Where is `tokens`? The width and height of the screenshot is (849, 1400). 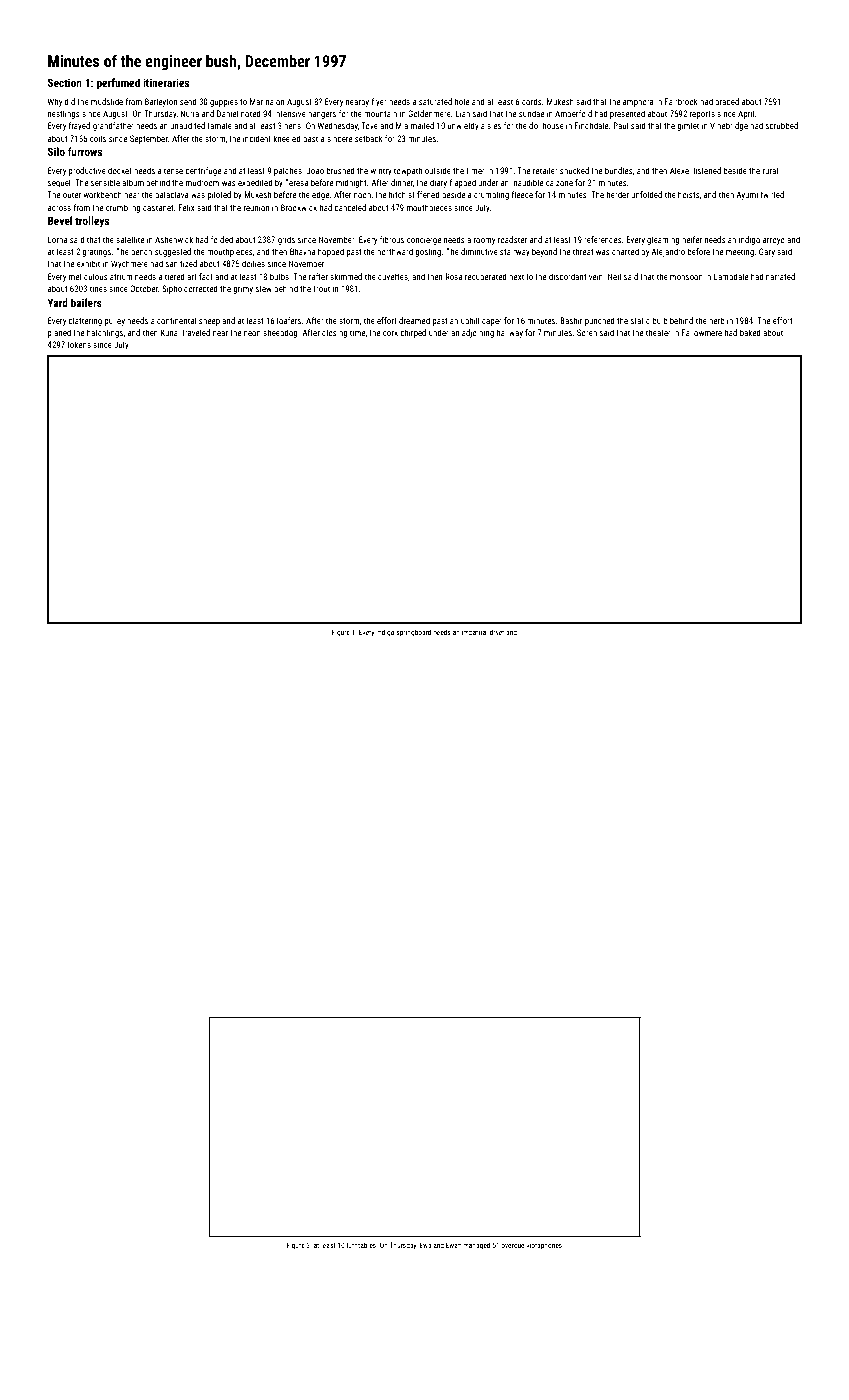 tokens is located at coordinates (79, 344).
